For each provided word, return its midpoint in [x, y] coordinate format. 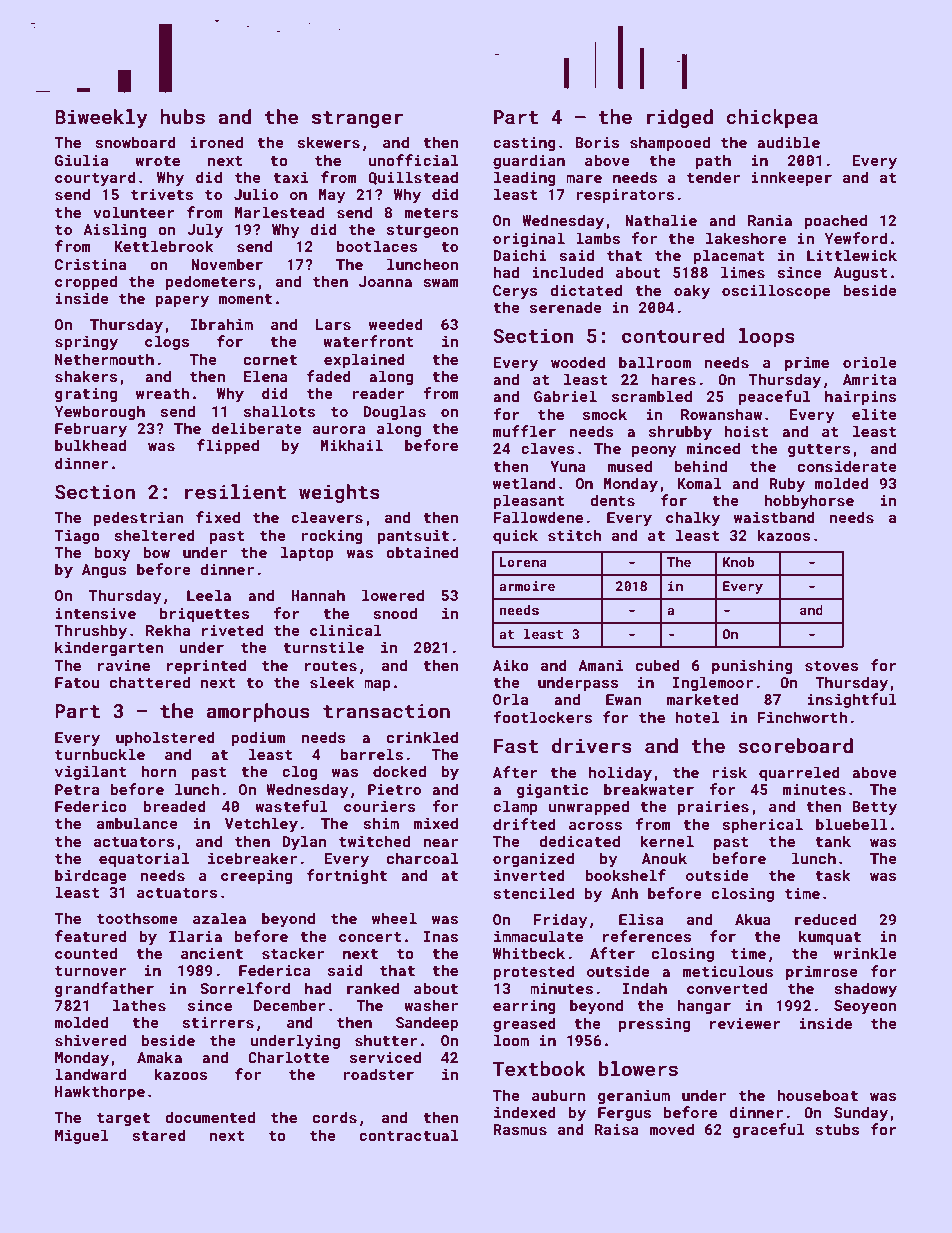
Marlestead [279, 212]
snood [395, 613]
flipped [228, 446]
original [529, 239]
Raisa [617, 1129]
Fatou [77, 682]
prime [807, 364]
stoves [832, 666]
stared [159, 1135]
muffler [524, 431]
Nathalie [661, 220]
